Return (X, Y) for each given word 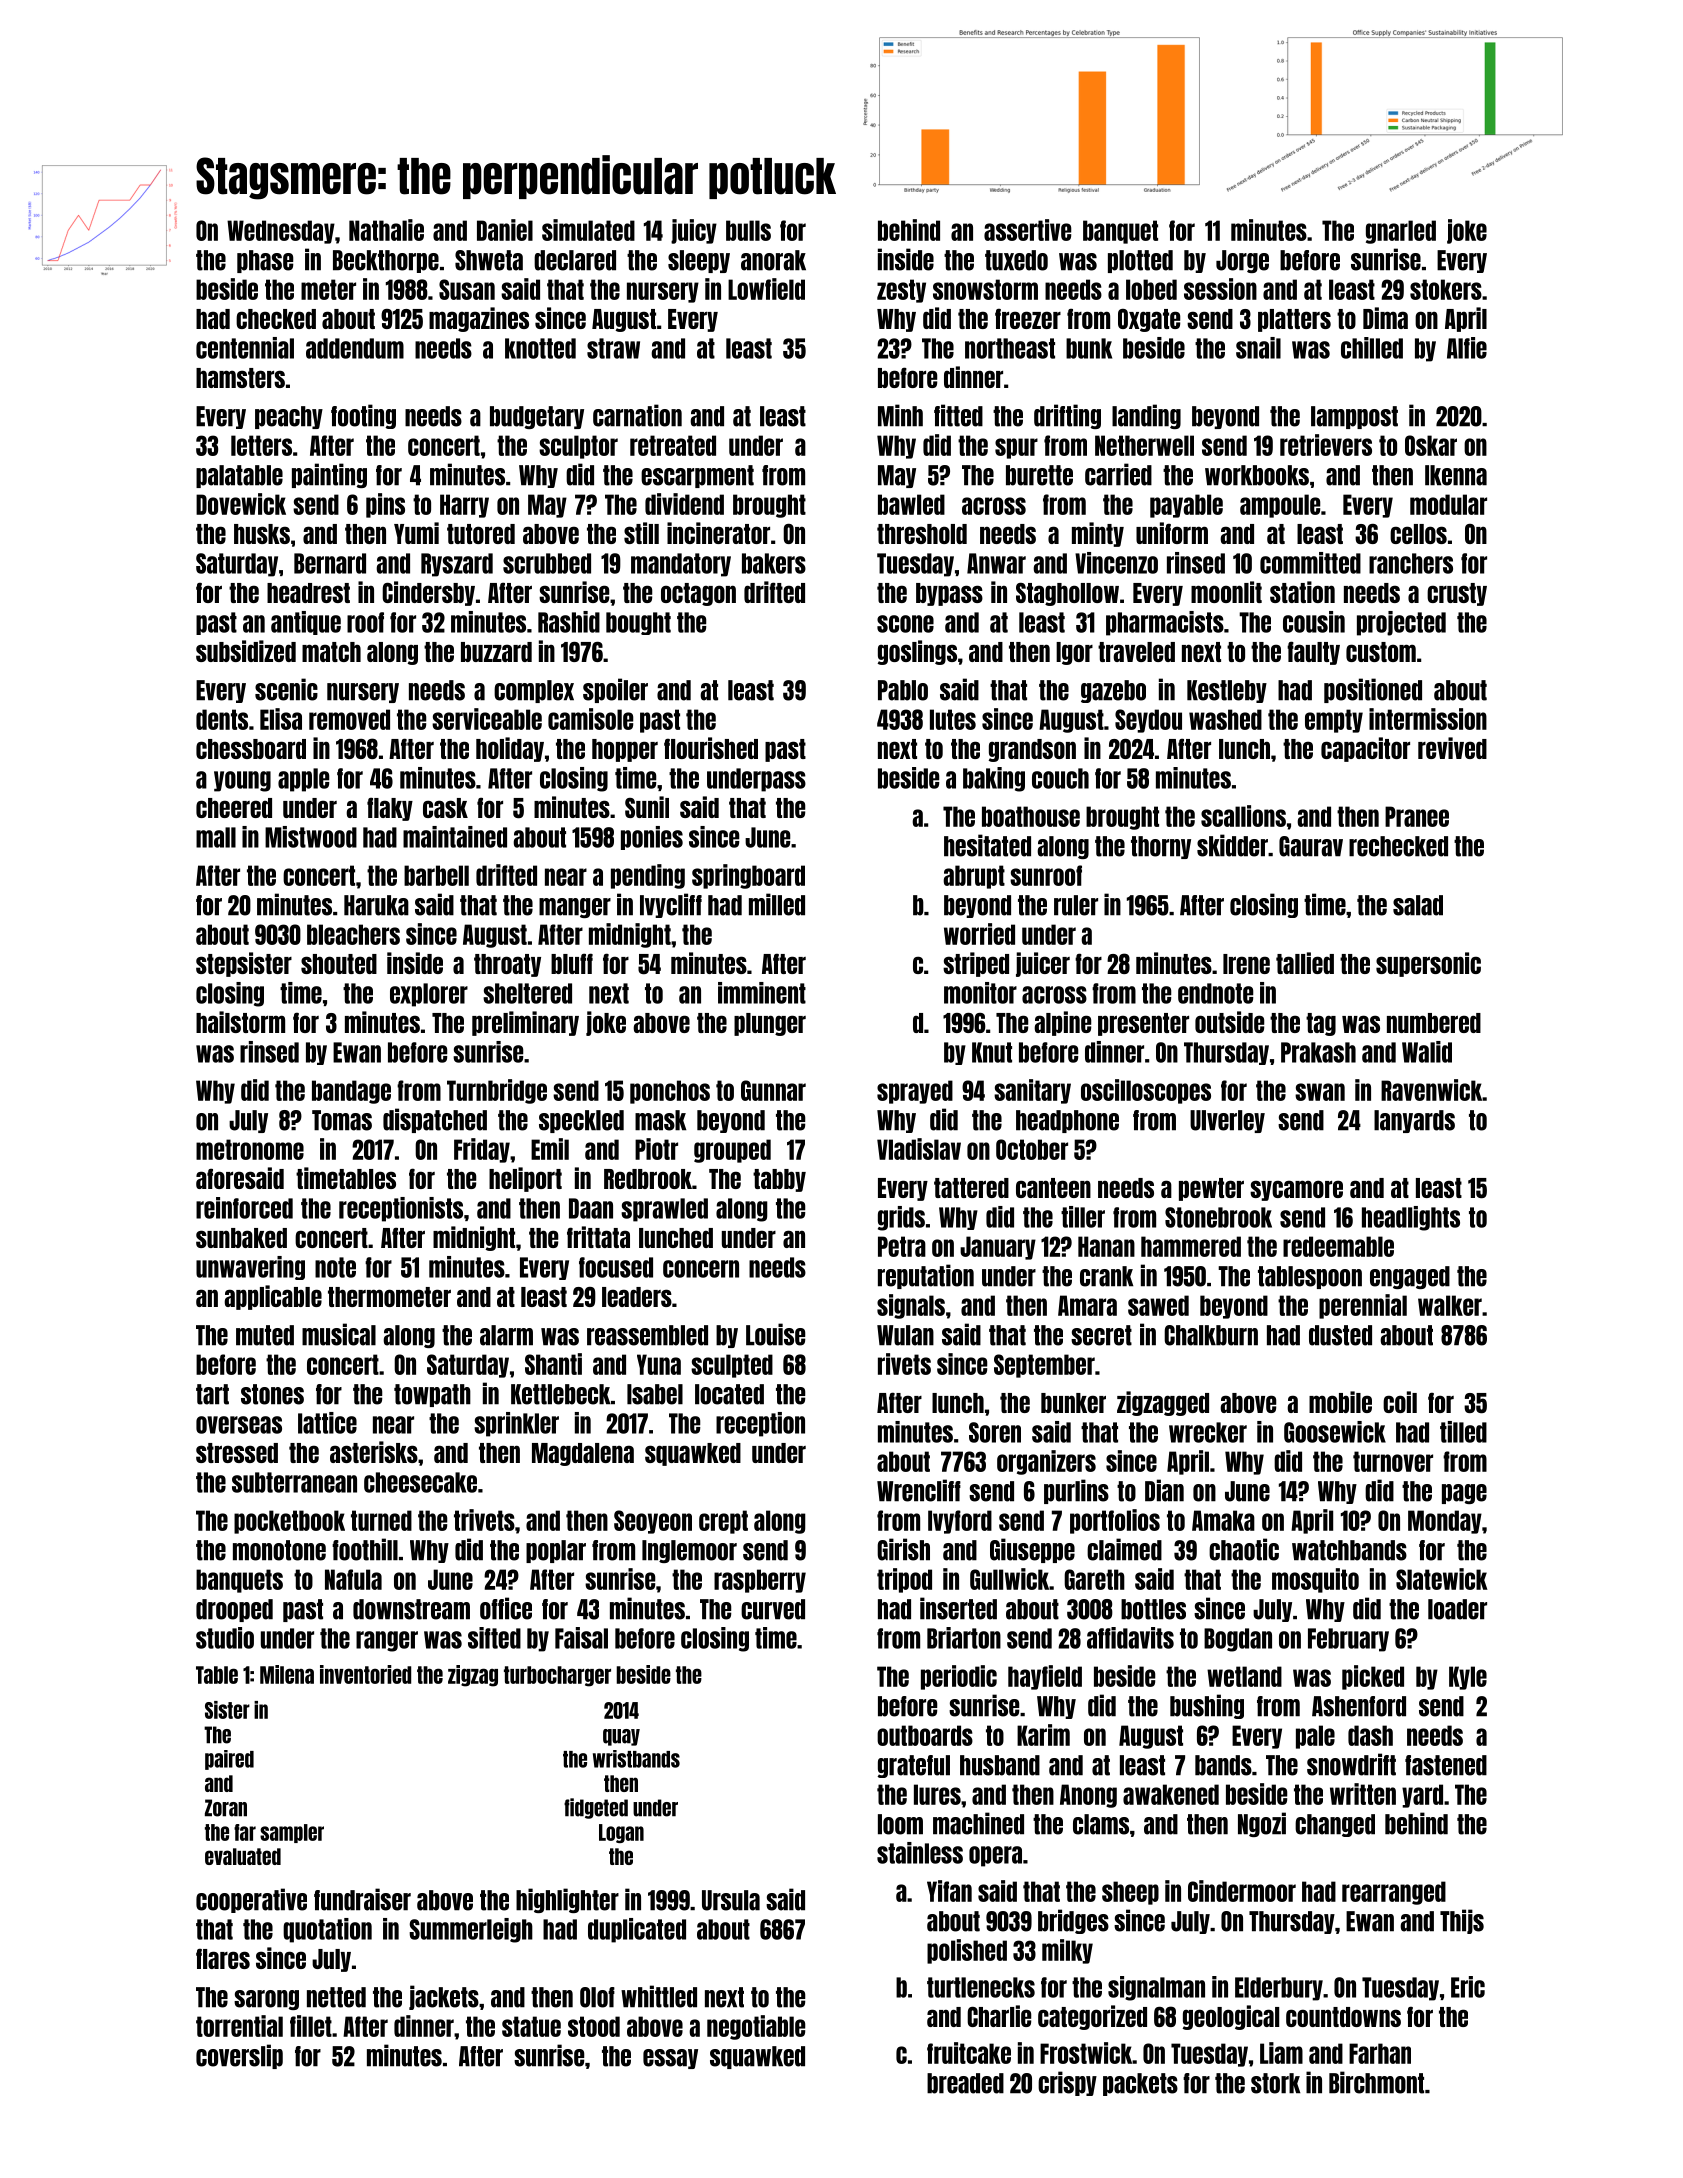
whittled (659, 1996)
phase (265, 261)
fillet (311, 2026)
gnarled (1401, 232)
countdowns (1343, 2017)
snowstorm (985, 289)
